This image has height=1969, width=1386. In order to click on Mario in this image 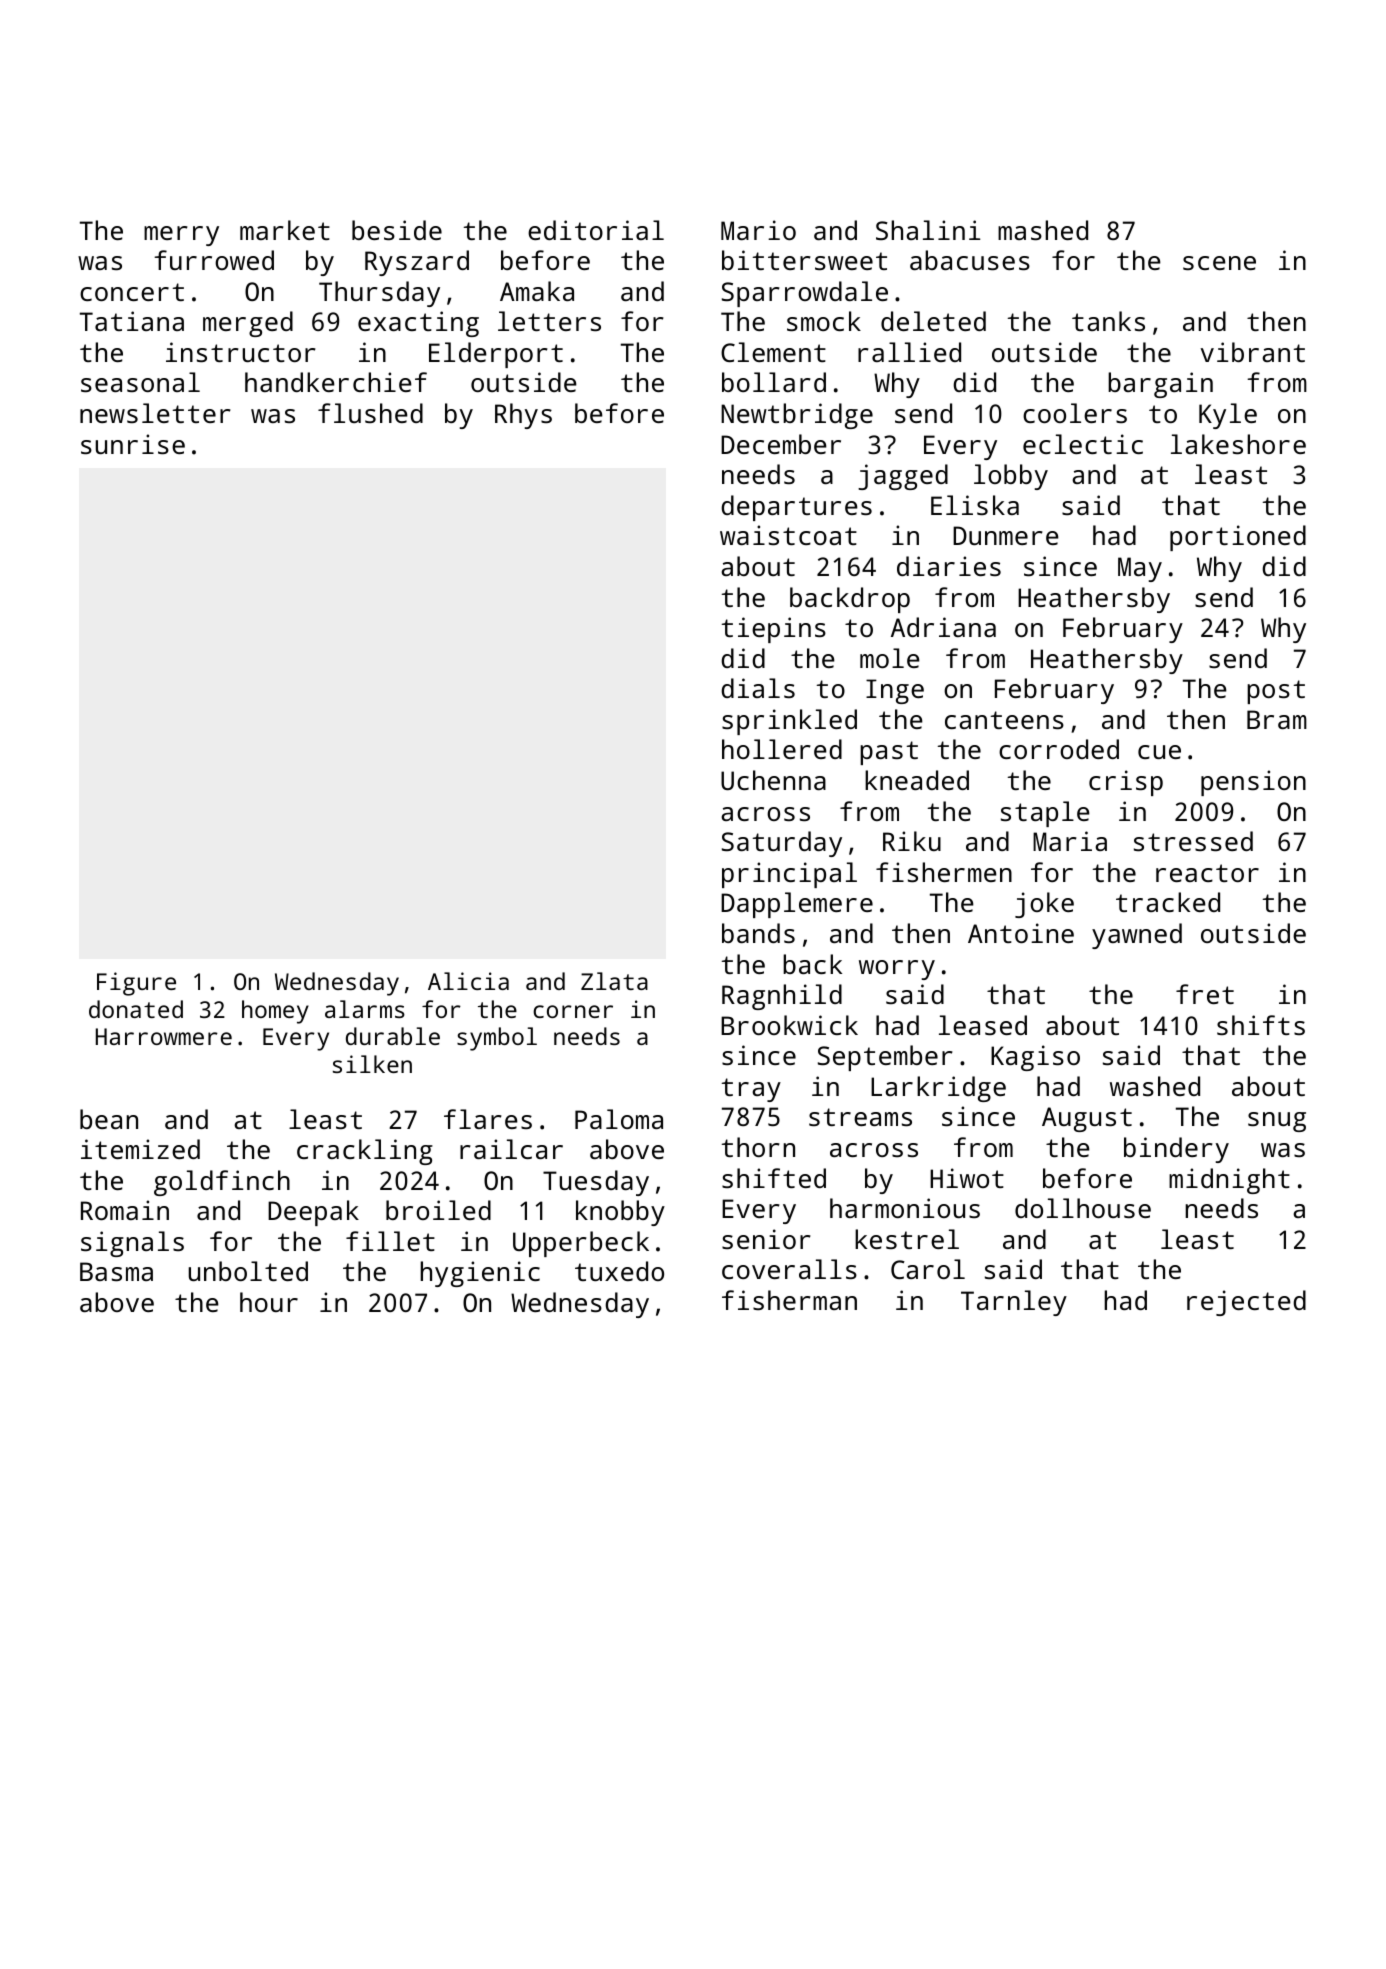, I will do `click(758, 230)`.
